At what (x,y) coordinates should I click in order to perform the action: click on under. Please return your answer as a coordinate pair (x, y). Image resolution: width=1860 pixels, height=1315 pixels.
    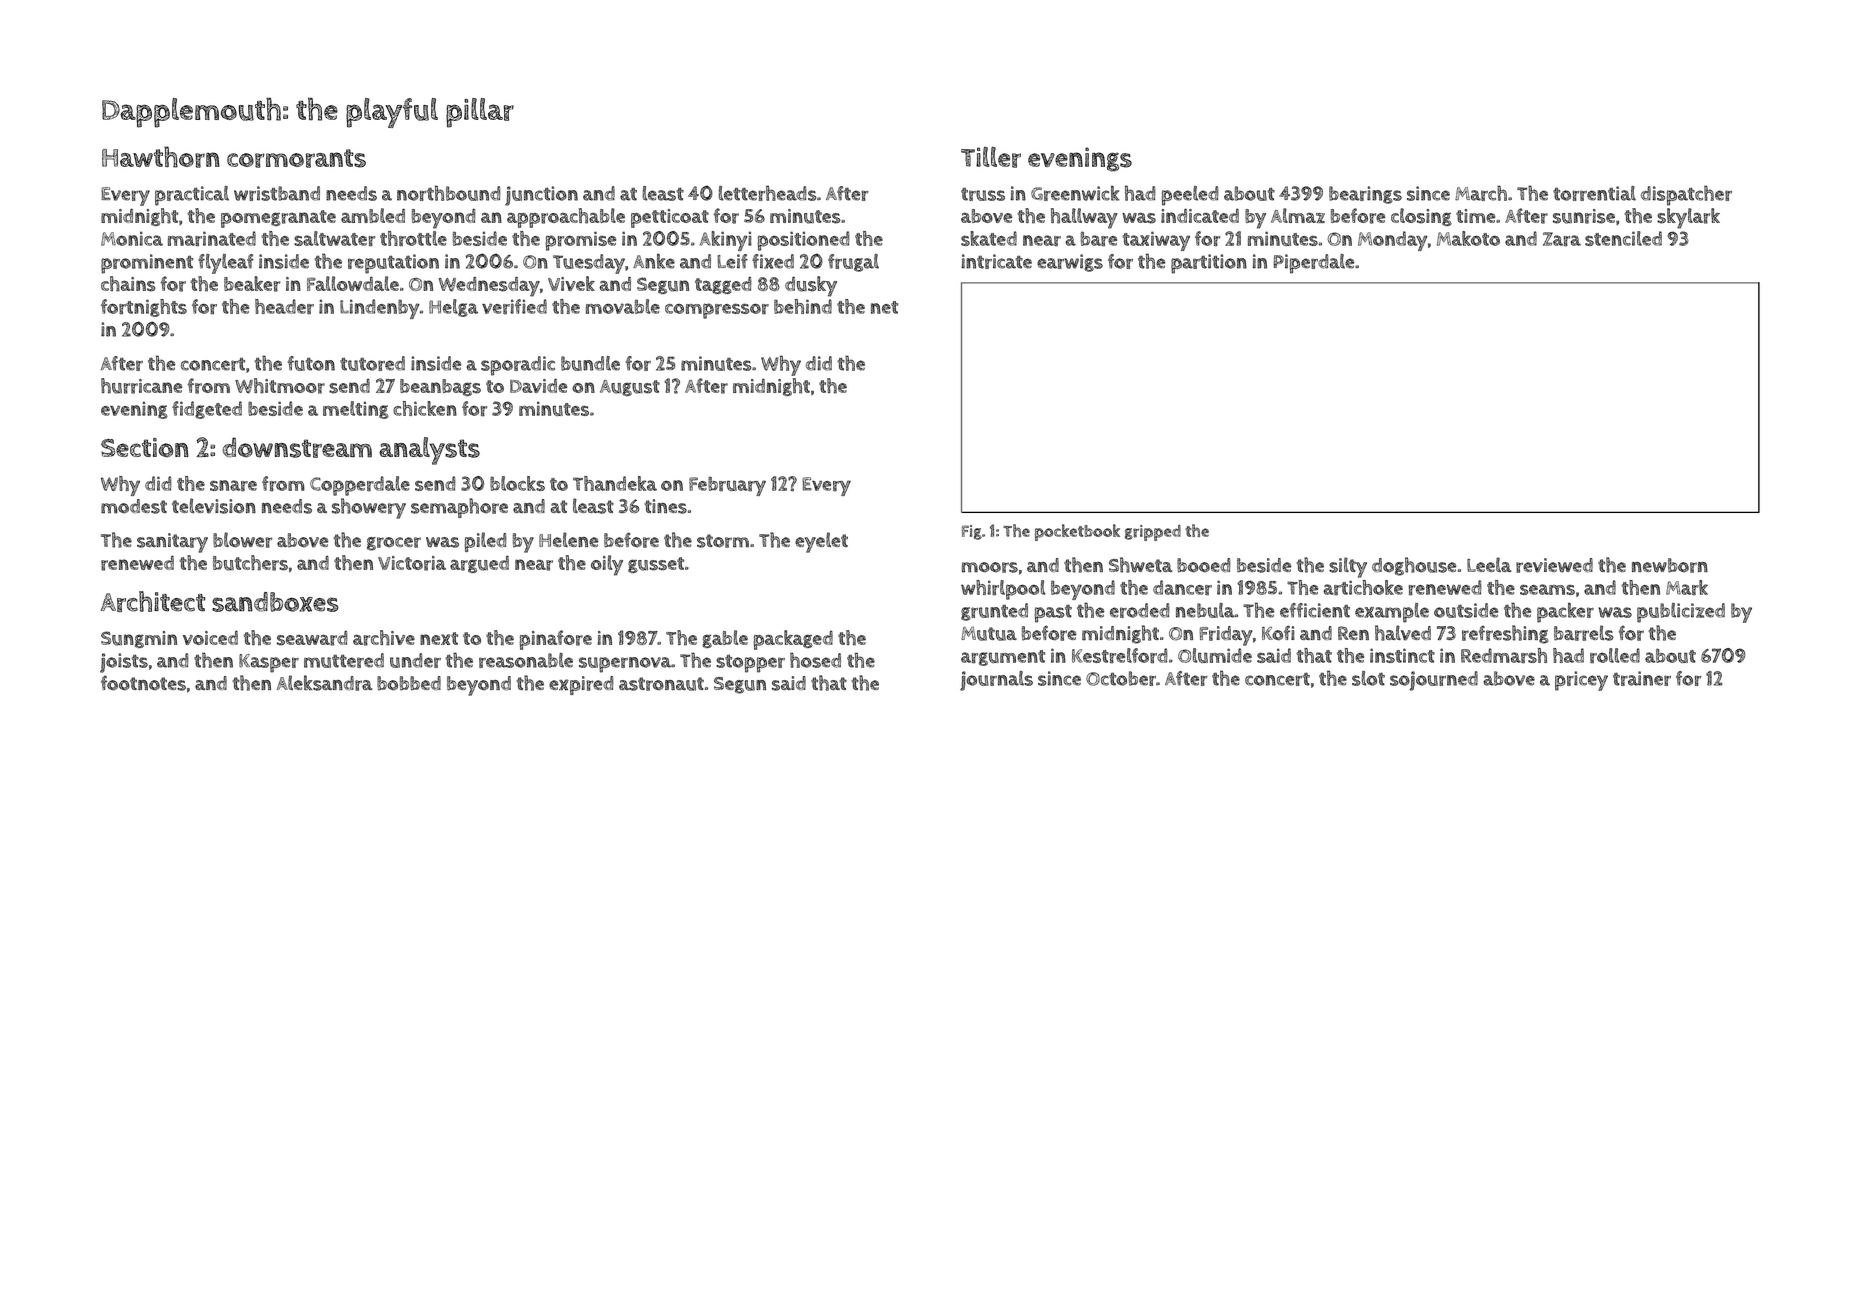
    Looking at the image, I should click on (415, 660).
